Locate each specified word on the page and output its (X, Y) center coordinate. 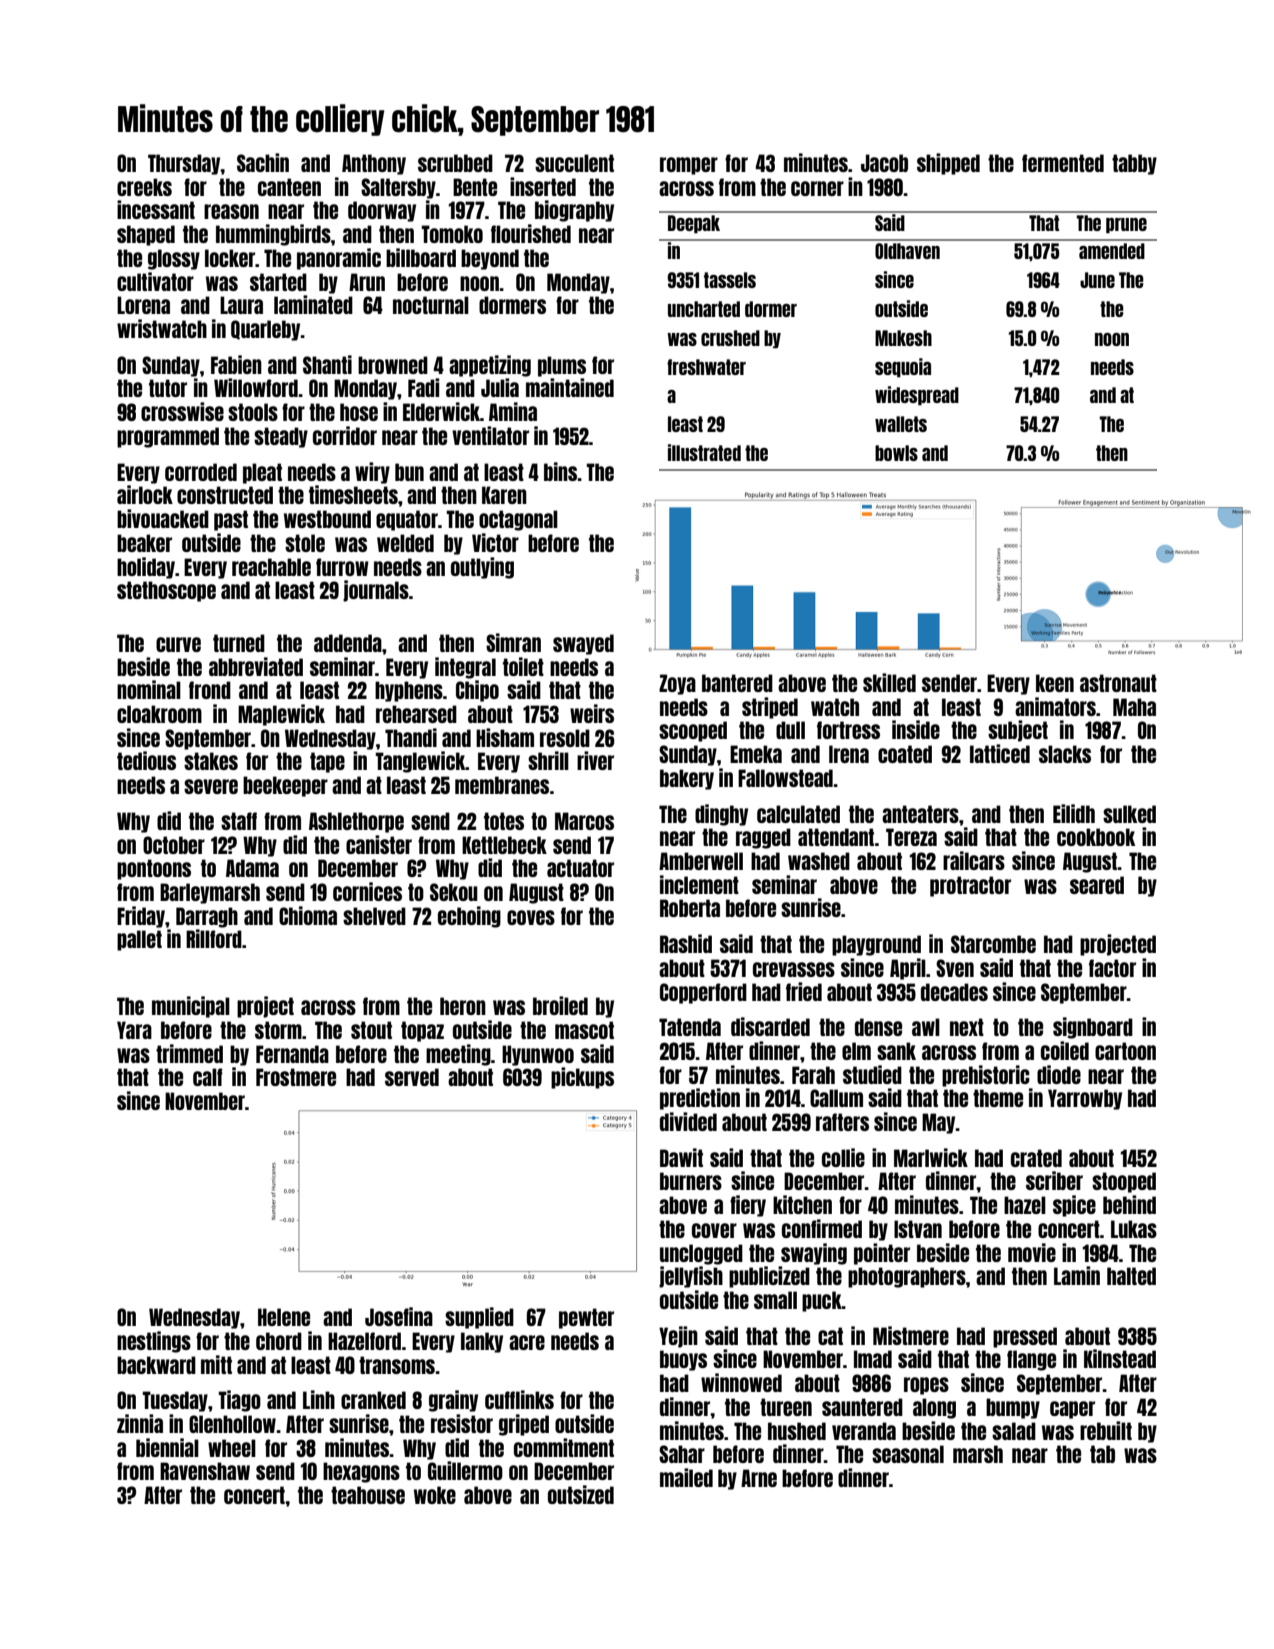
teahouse (368, 1495)
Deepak (694, 224)
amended (1112, 251)
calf (207, 1077)
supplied (479, 1318)
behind (1129, 1204)
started (278, 282)
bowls (896, 453)
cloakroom (159, 714)
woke (435, 1495)
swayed (583, 644)
